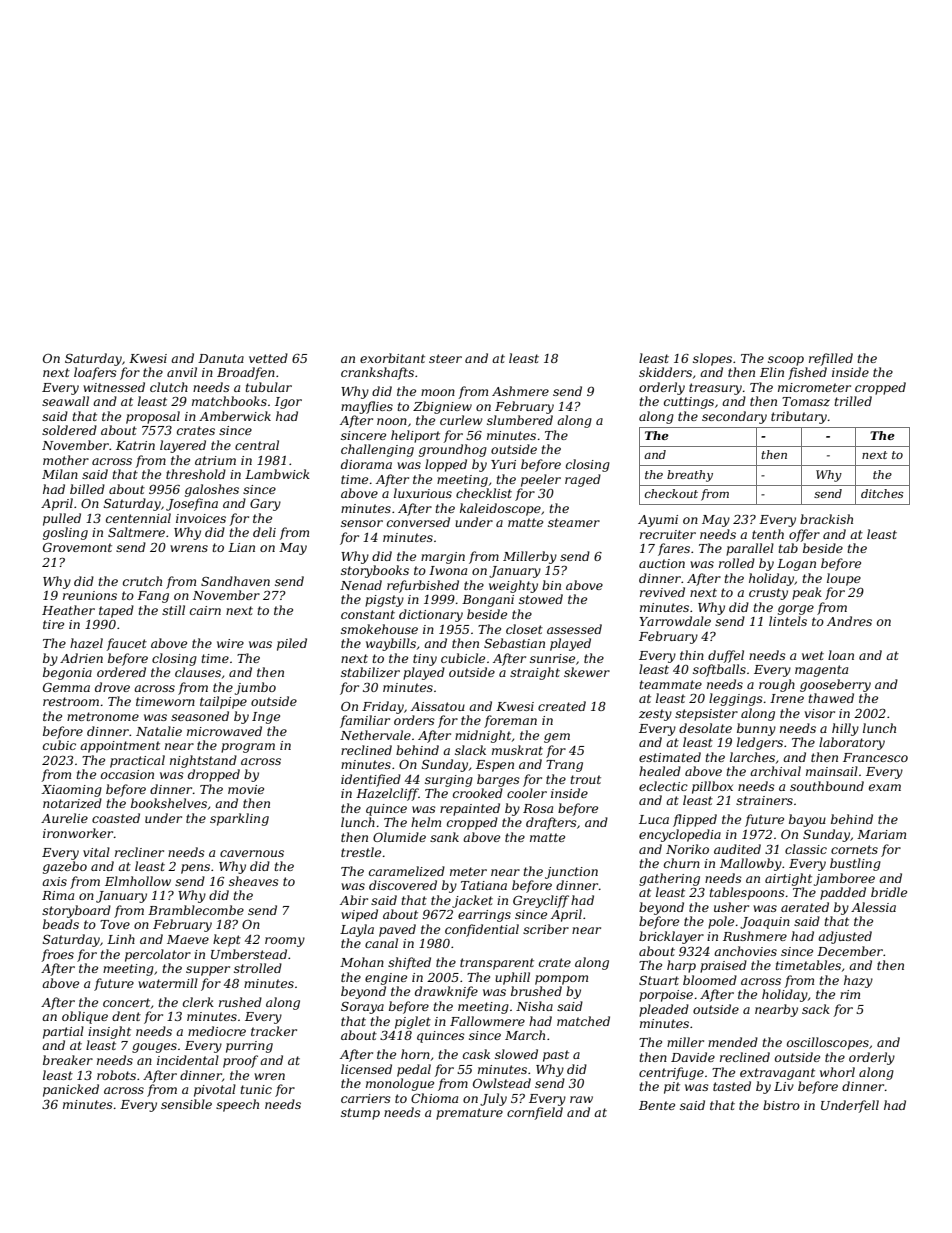  What do you see at coordinates (136, 532) in the screenshot?
I see `Saltmere` at bounding box center [136, 532].
